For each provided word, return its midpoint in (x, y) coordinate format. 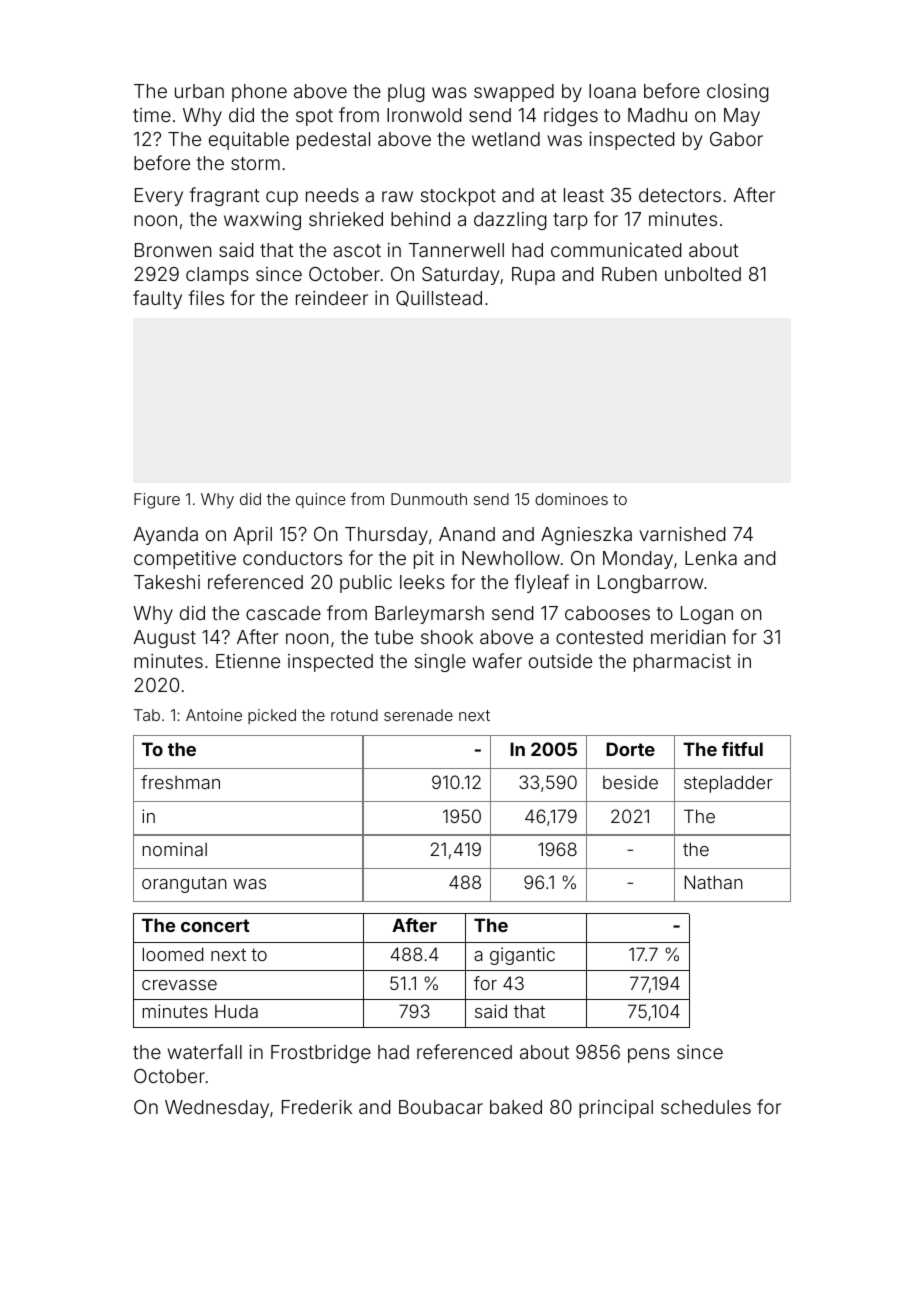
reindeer (332, 298)
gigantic (522, 956)
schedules (706, 1107)
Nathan (714, 882)
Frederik (317, 1107)
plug (406, 93)
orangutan (184, 884)
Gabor (736, 139)
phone (259, 93)
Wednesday (217, 1109)
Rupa (533, 276)
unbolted (703, 274)
